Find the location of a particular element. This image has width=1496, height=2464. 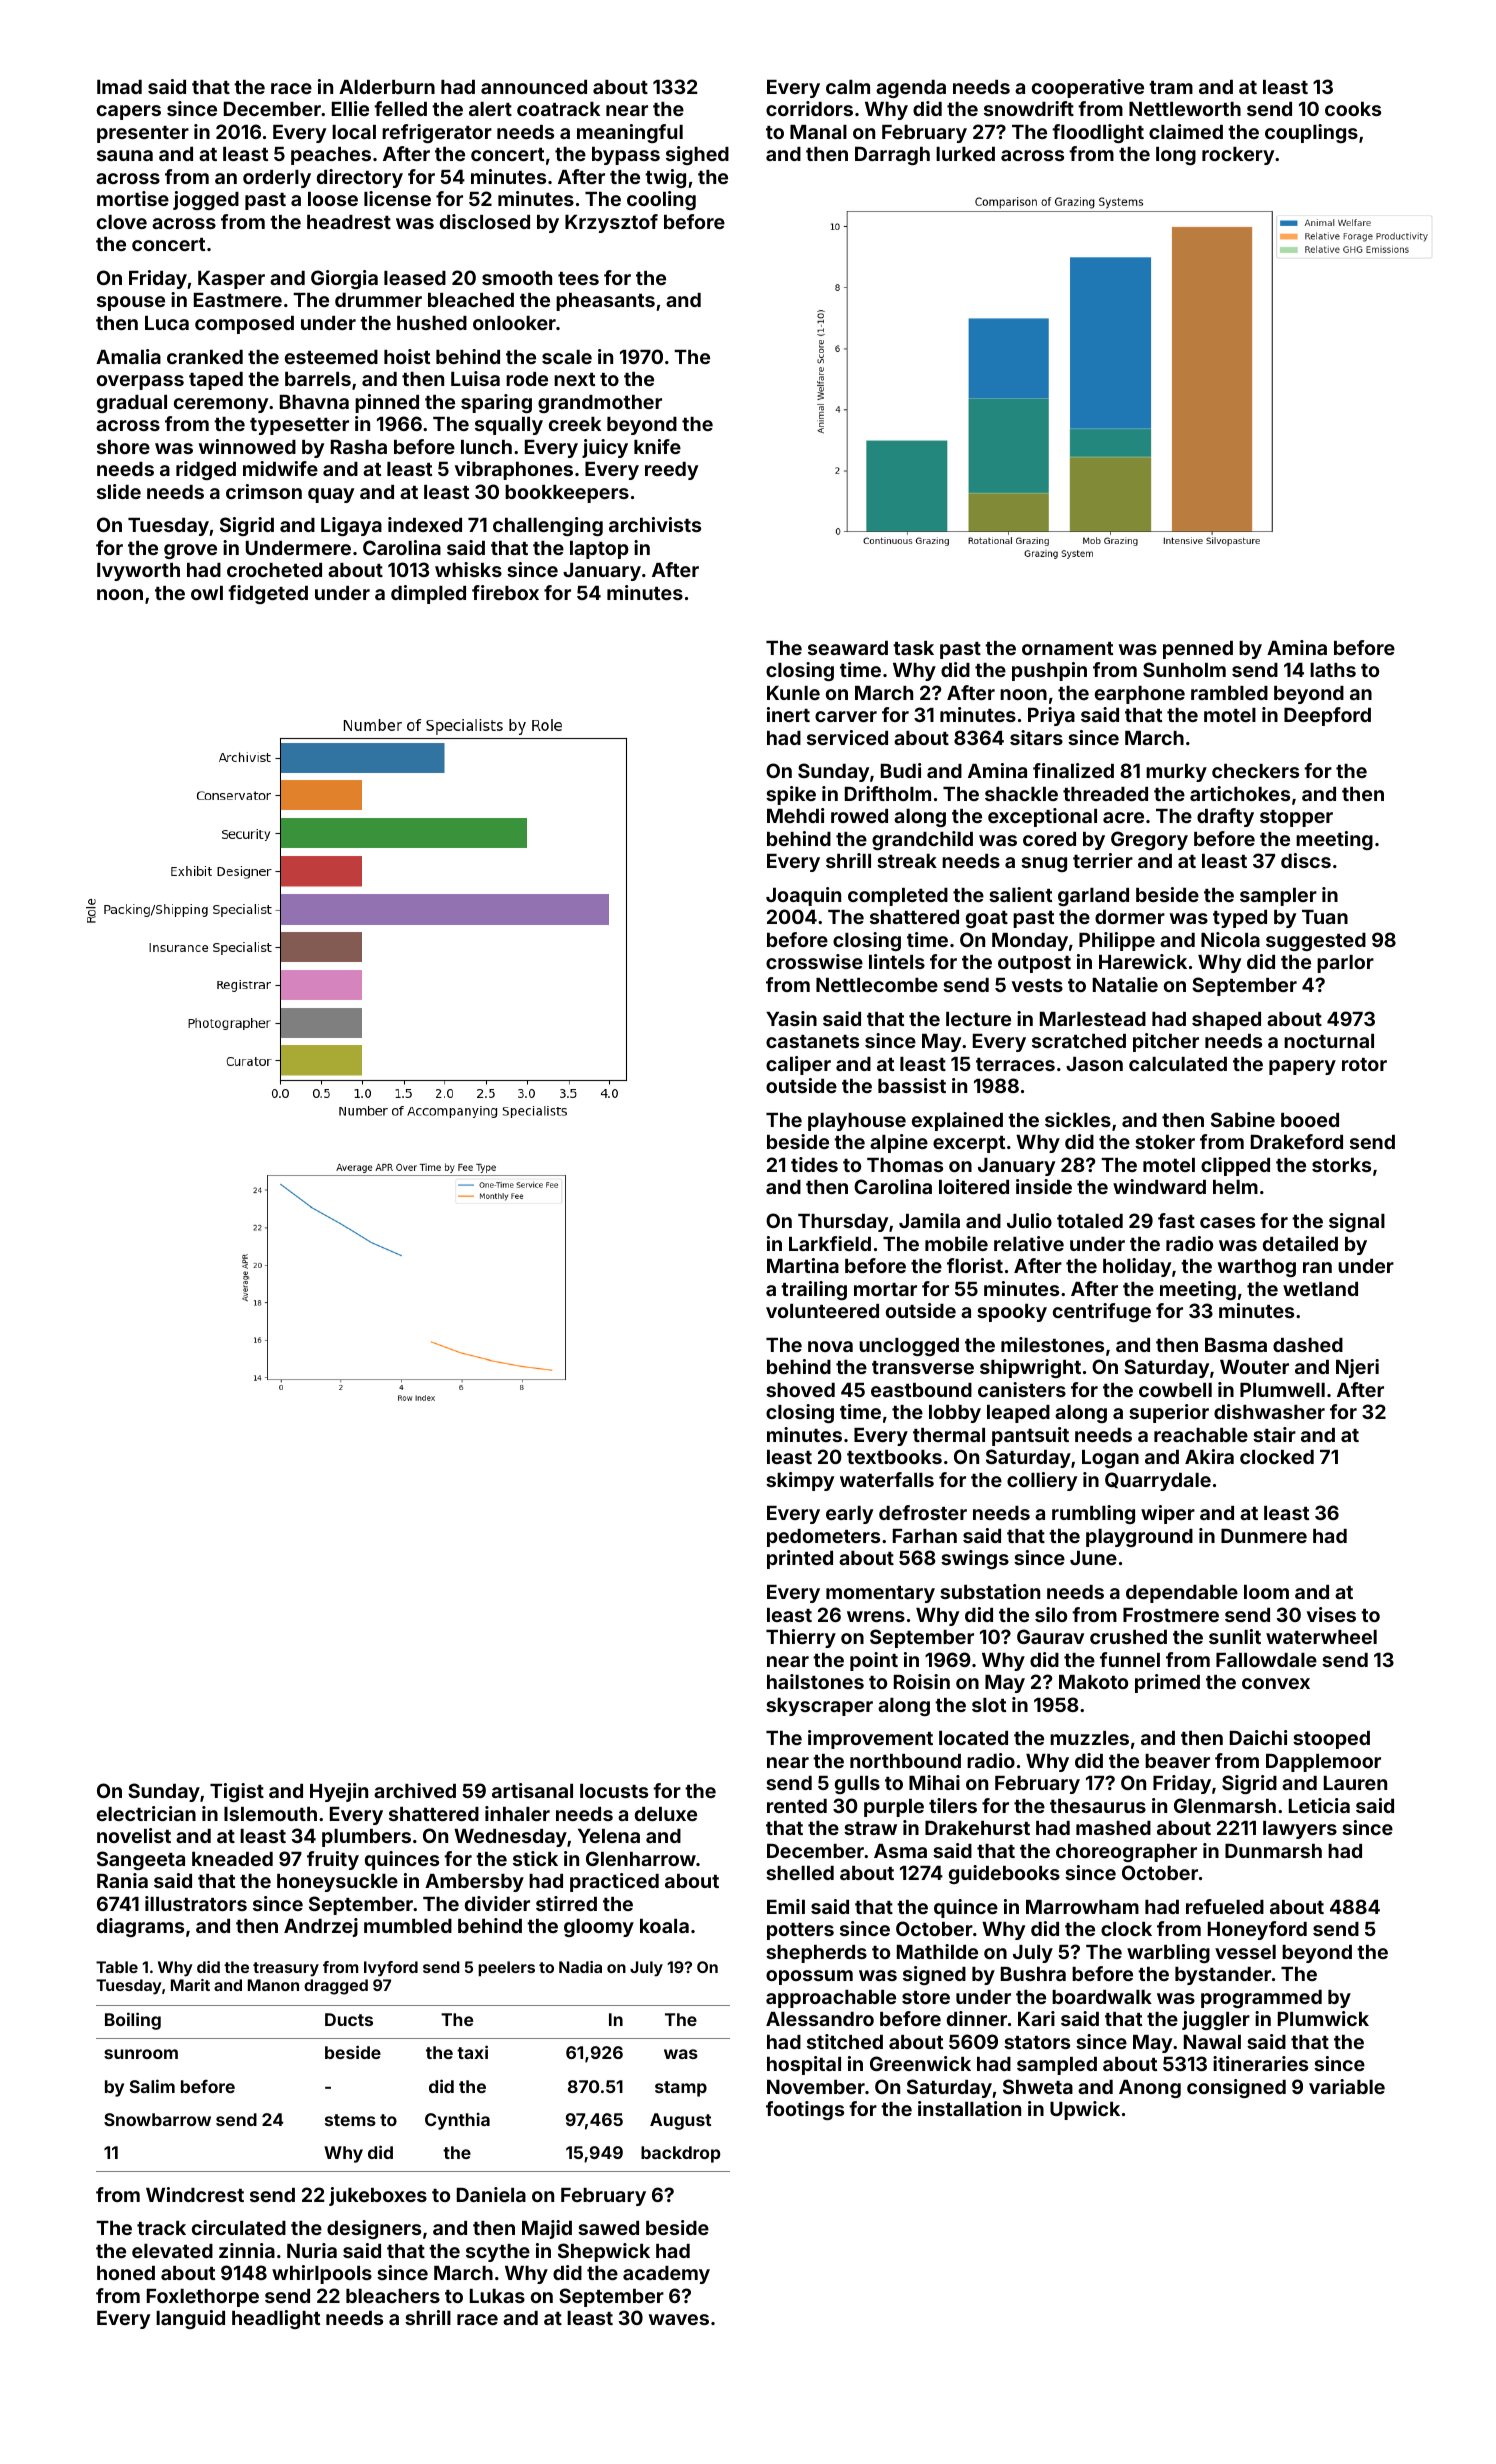

Sunholm is located at coordinates (1184, 669).
